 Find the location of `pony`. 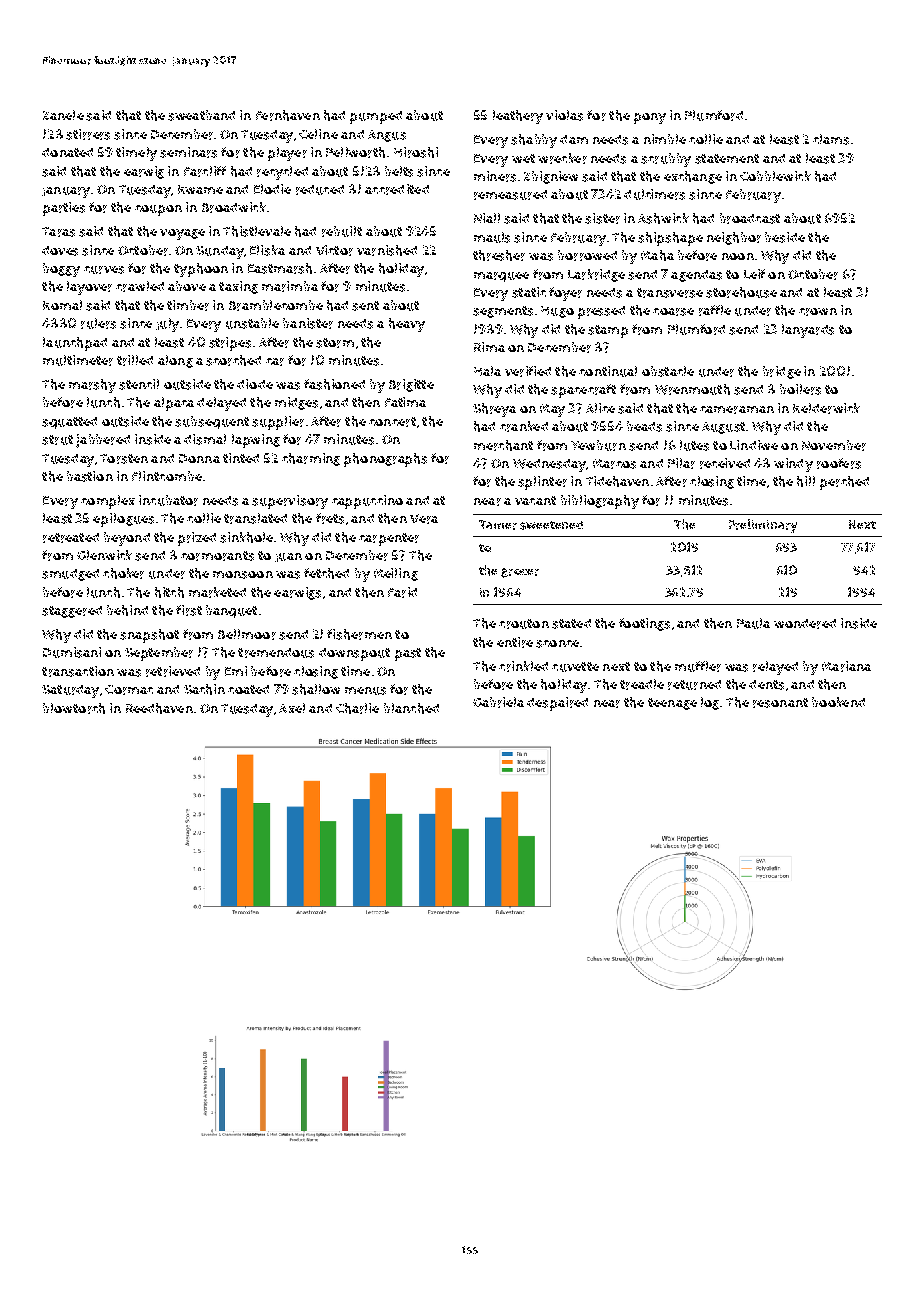

pony is located at coordinates (650, 118).
